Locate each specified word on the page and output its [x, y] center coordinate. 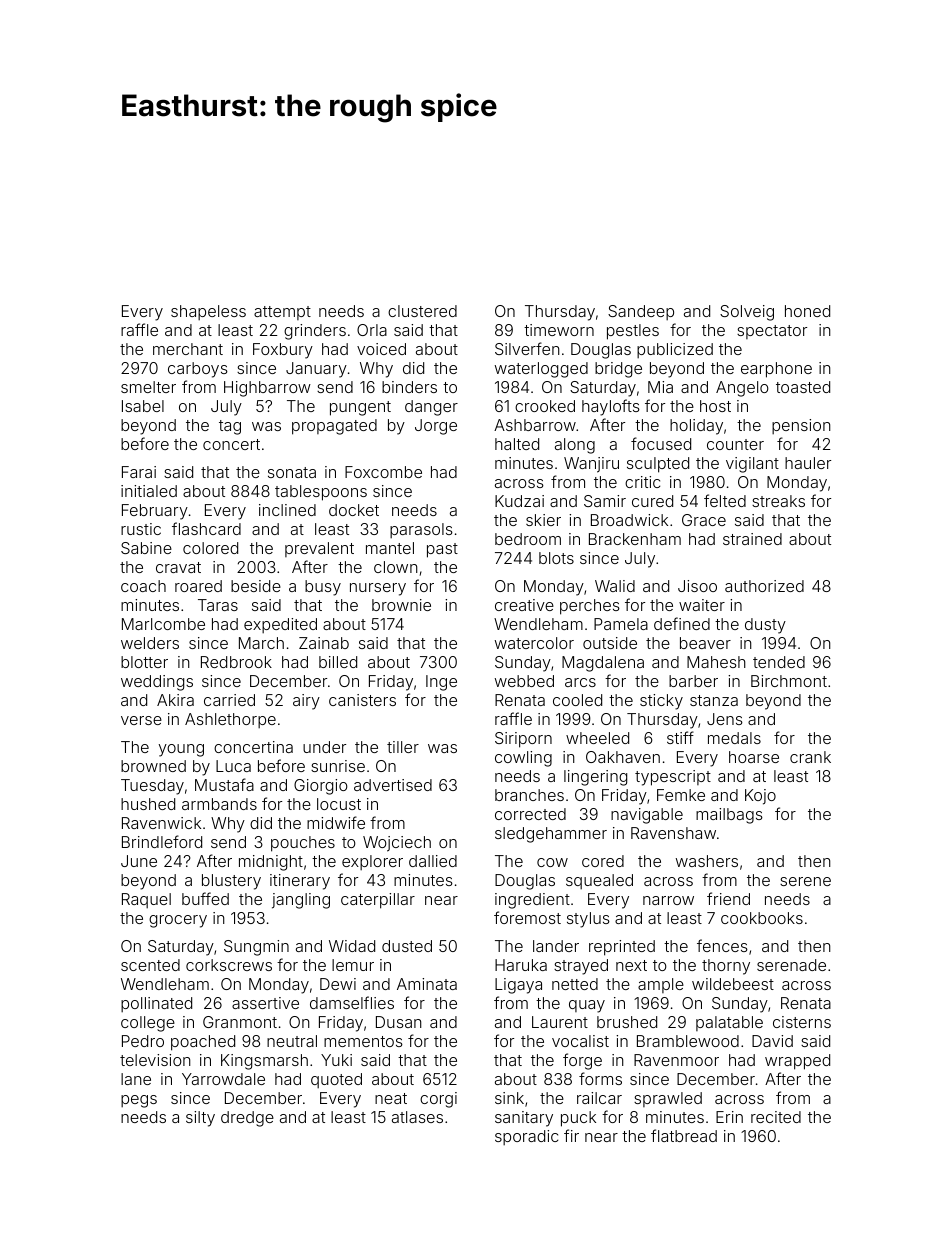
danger [431, 408]
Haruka [521, 965]
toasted [803, 387]
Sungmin [256, 948]
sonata [292, 472]
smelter [148, 387]
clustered [422, 311]
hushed [148, 804]
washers [707, 861]
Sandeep [641, 312]
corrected [530, 814]
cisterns [802, 1022]
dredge [247, 1119]
